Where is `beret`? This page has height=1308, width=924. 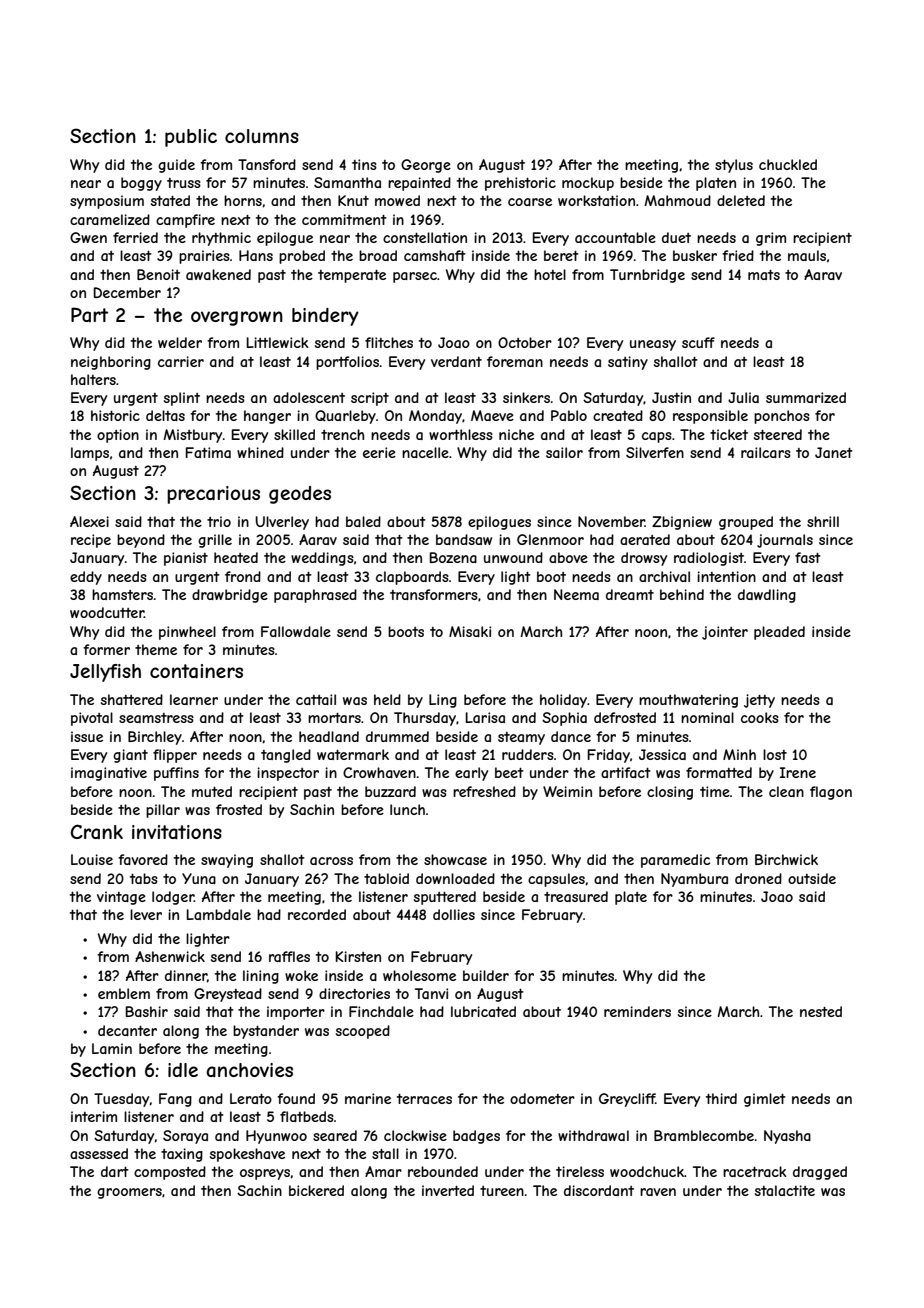 beret is located at coordinates (561, 255).
